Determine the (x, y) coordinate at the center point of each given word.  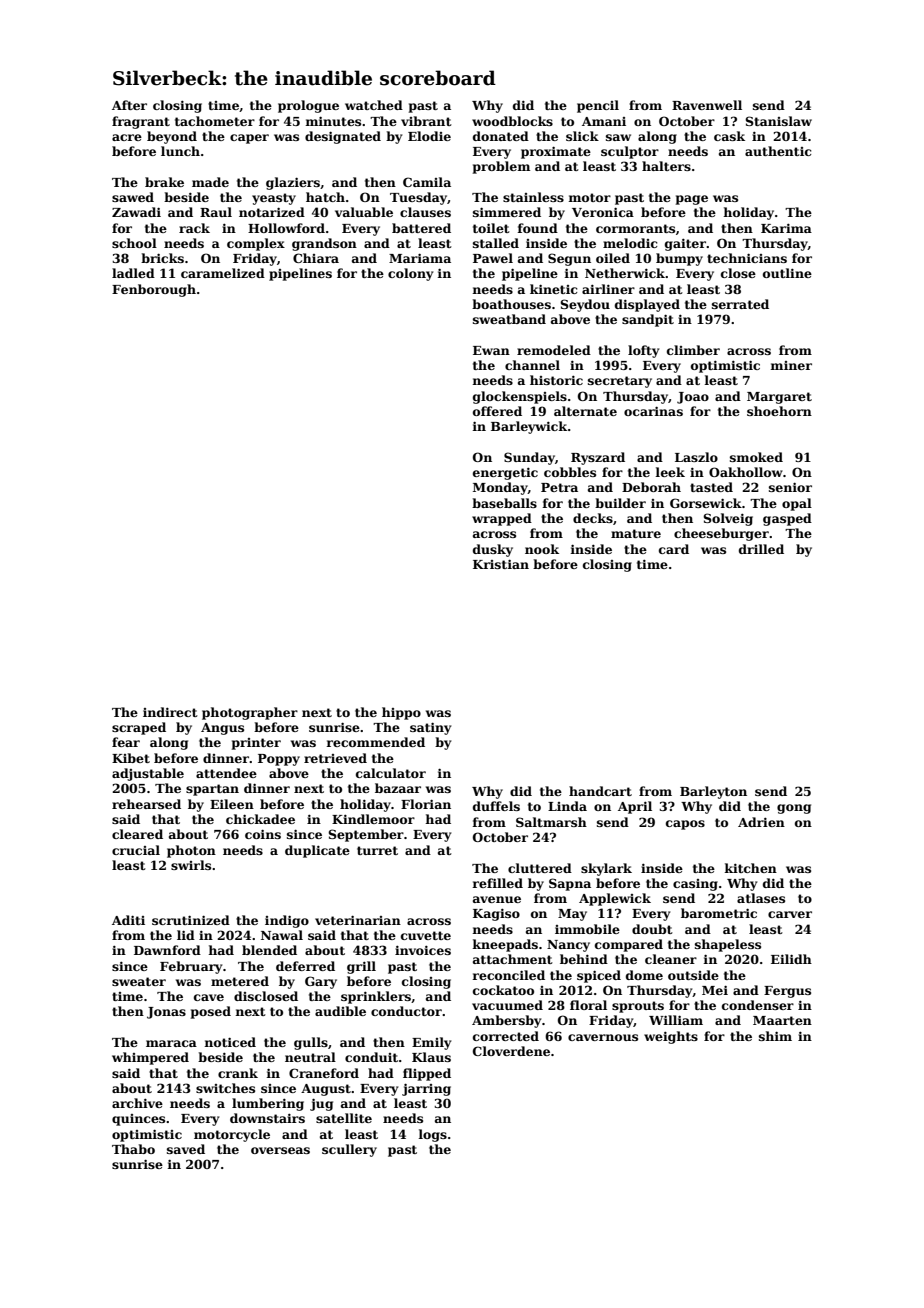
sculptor (630, 152)
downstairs (267, 1118)
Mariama (420, 258)
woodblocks (512, 121)
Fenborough (154, 290)
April (635, 807)
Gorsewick (706, 503)
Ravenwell (707, 105)
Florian (426, 804)
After (129, 105)
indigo (287, 921)
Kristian (501, 564)
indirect (170, 712)
